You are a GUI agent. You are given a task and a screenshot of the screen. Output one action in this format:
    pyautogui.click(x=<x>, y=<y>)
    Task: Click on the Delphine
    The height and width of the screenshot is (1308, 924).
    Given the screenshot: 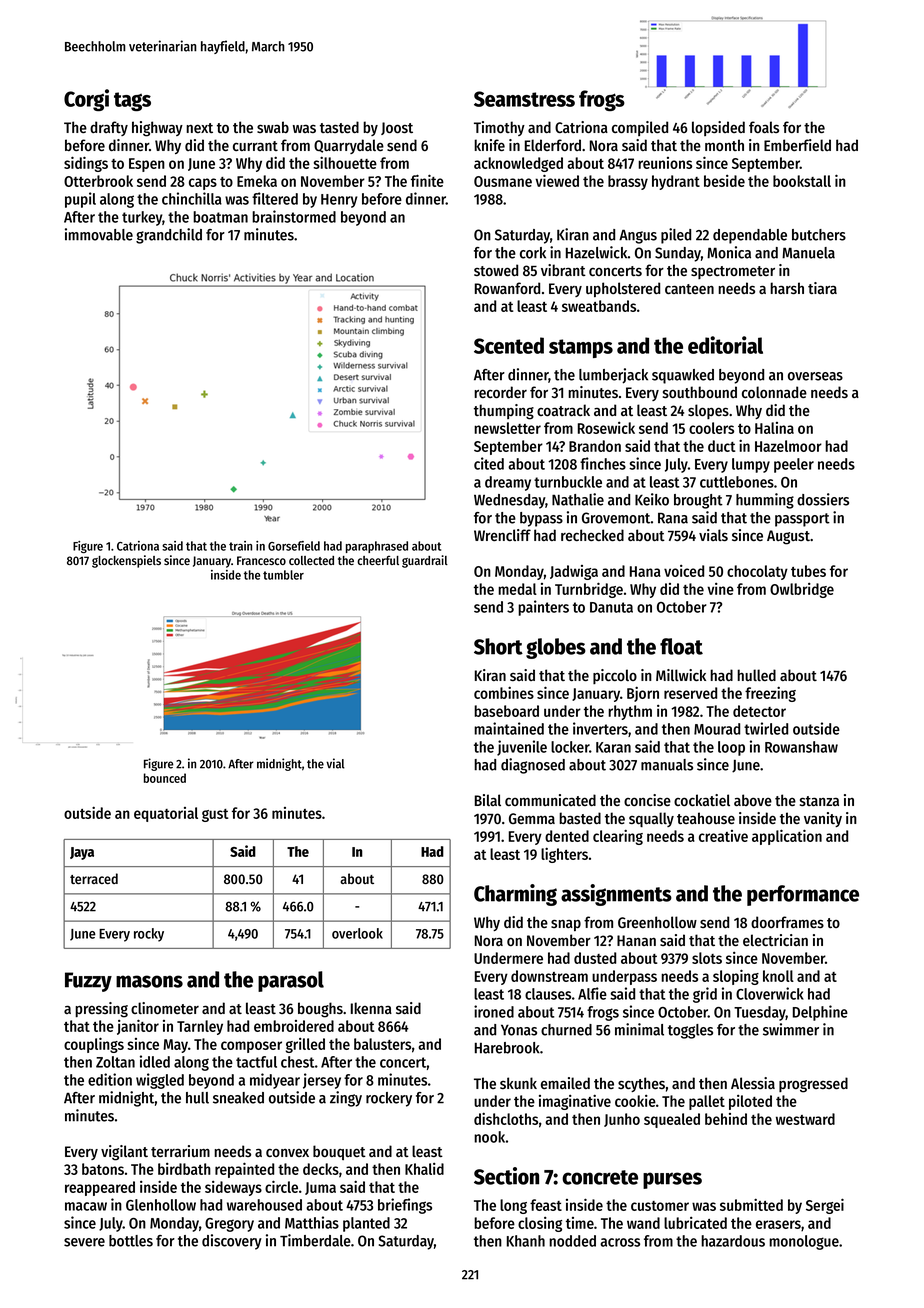 What is the action you would take?
    pyautogui.click(x=820, y=1013)
